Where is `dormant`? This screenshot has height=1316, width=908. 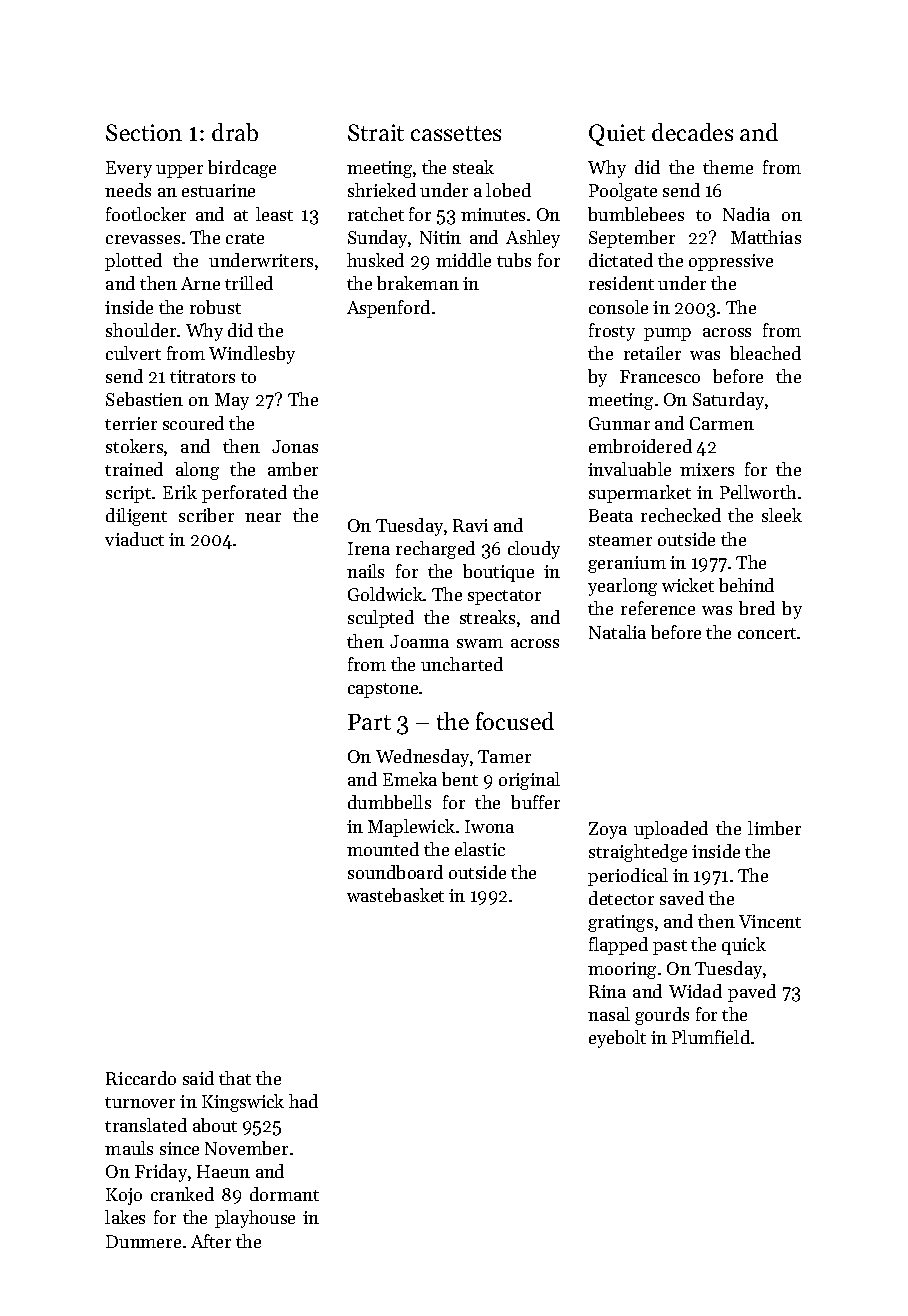
dormant is located at coordinates (284, 1194).
